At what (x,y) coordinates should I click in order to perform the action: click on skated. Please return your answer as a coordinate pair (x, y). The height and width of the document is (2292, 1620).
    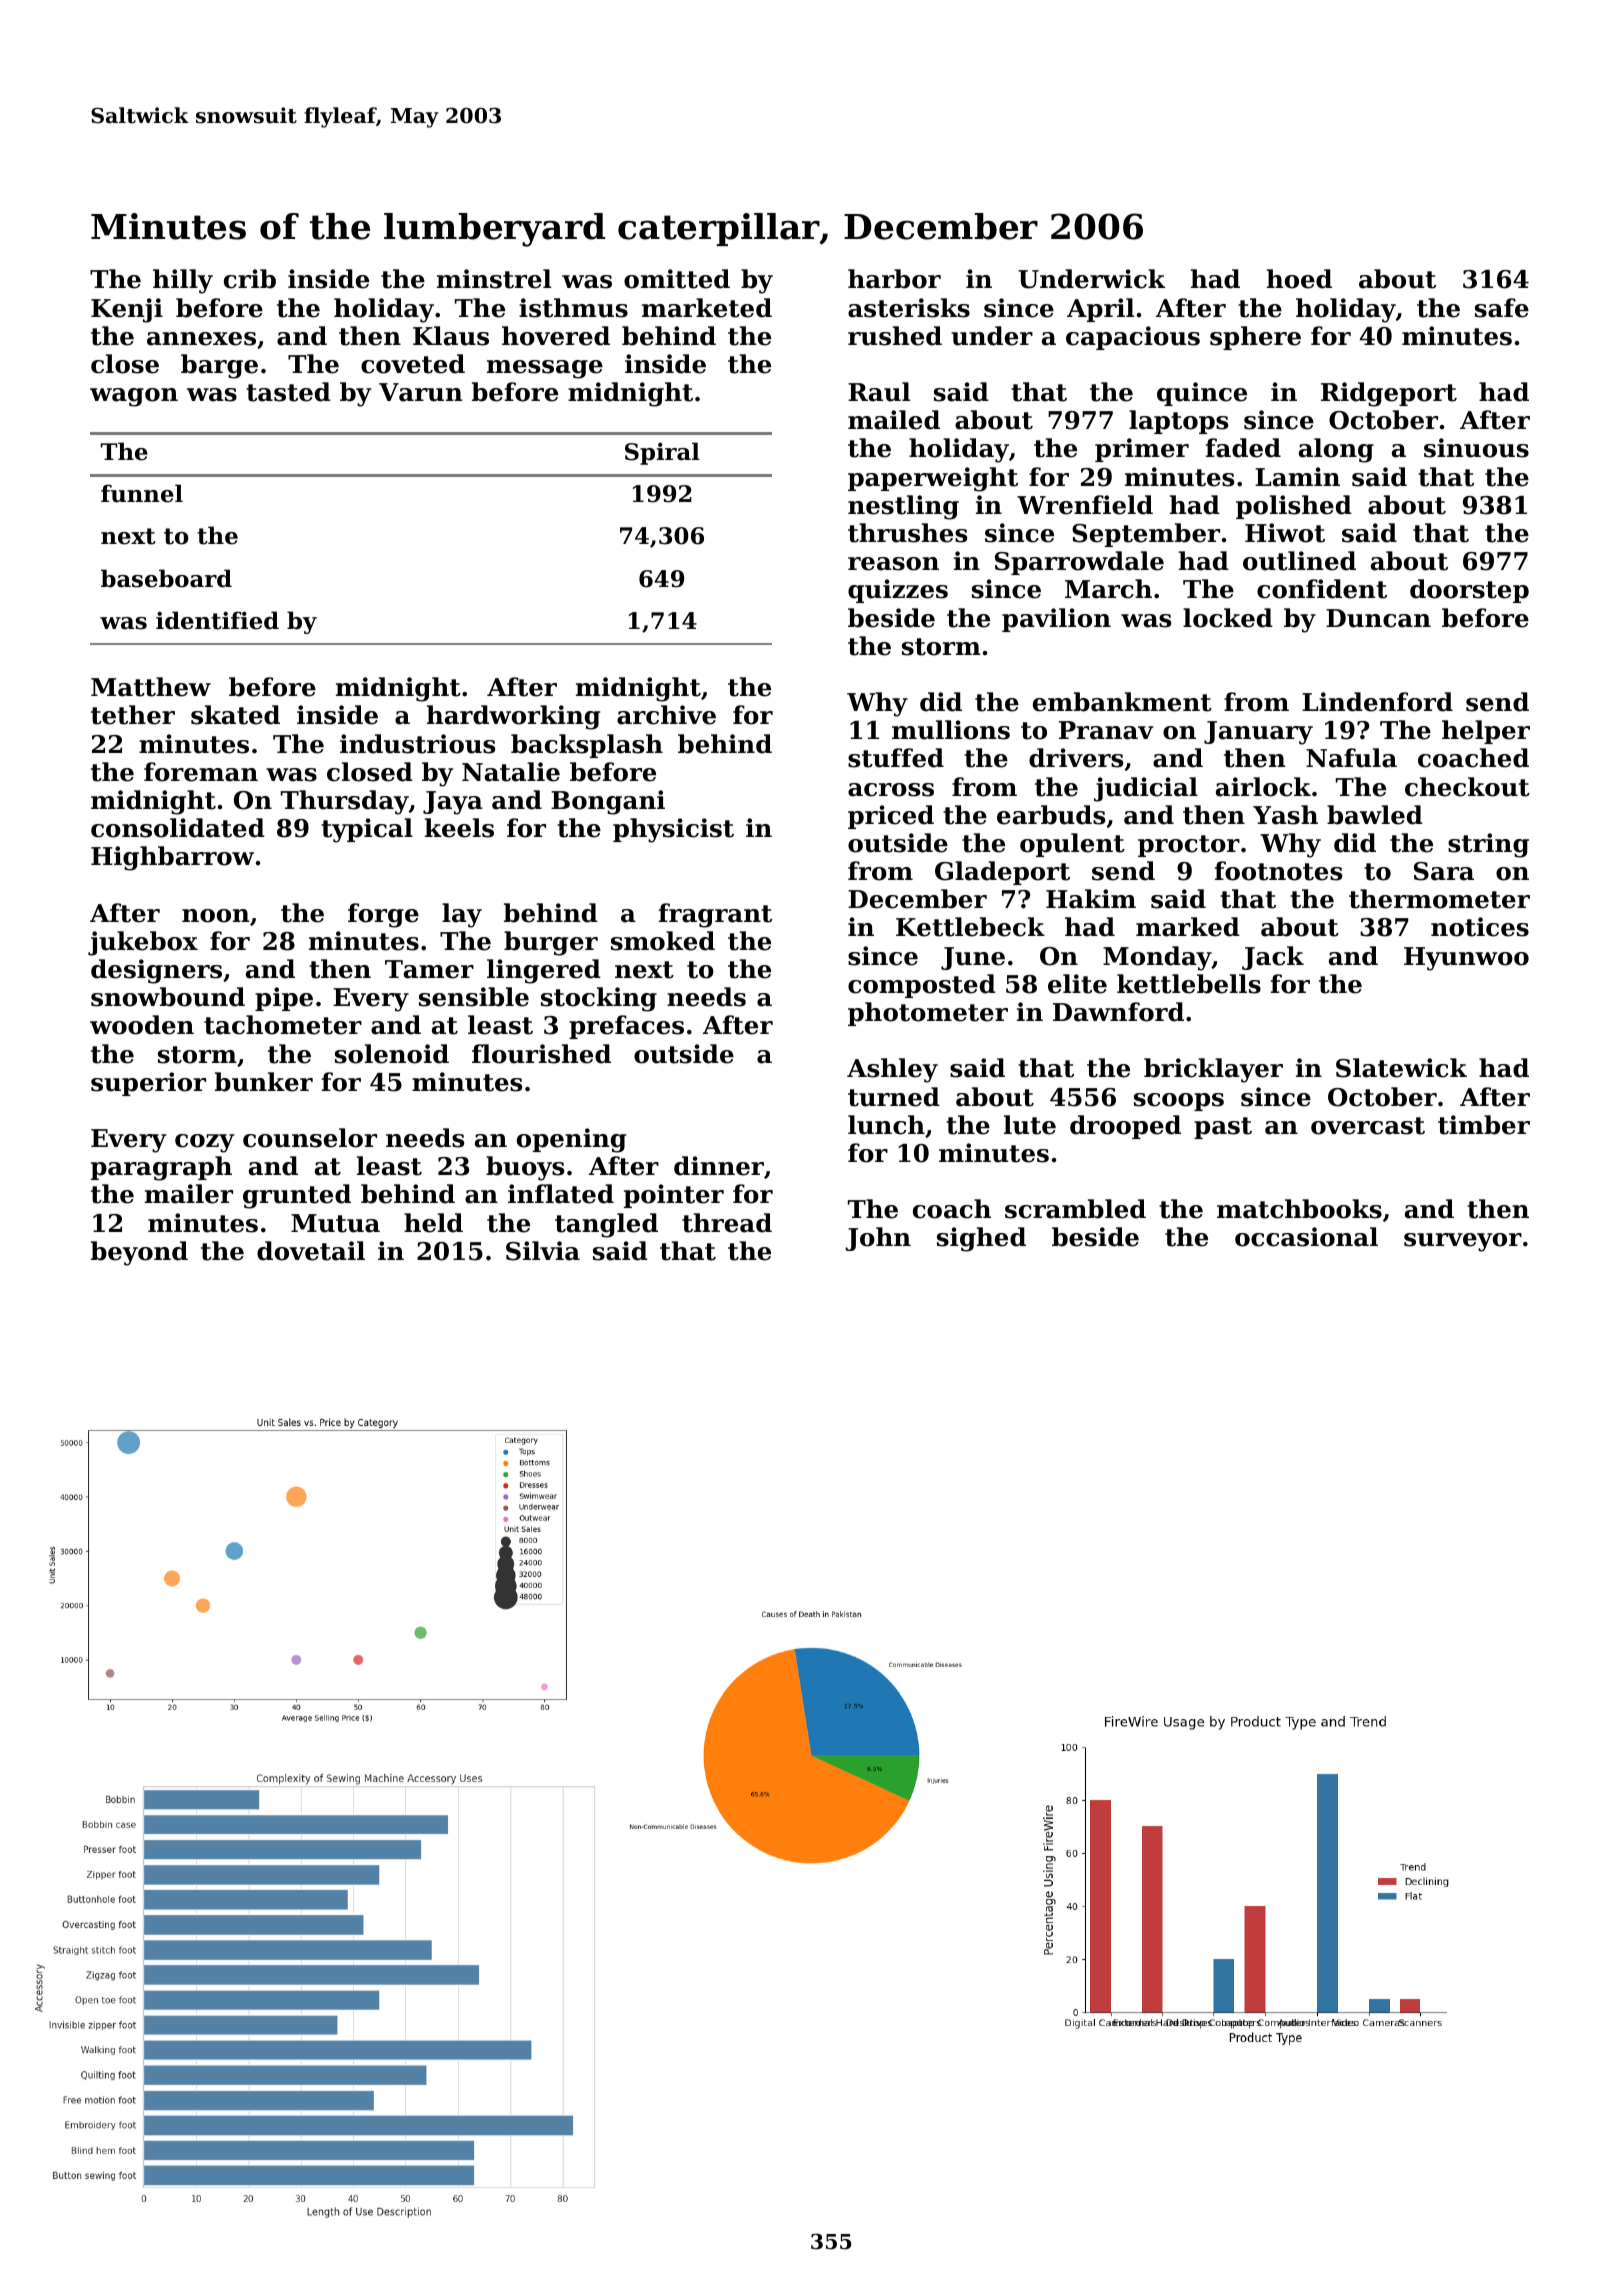
    Looking at the image, I should click on (235, 715).
